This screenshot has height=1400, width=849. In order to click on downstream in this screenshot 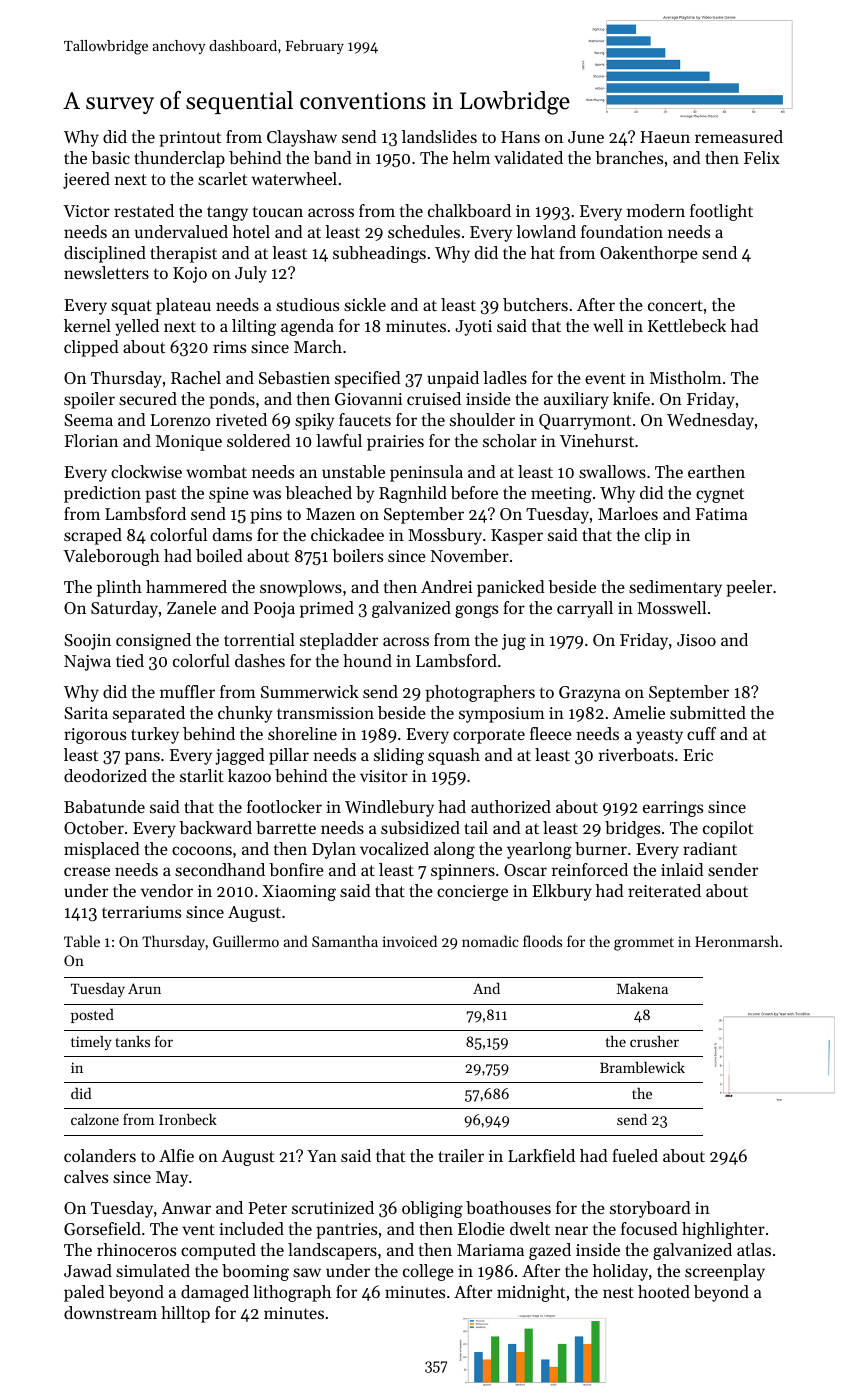, I will do `click(110, 1312)`.
